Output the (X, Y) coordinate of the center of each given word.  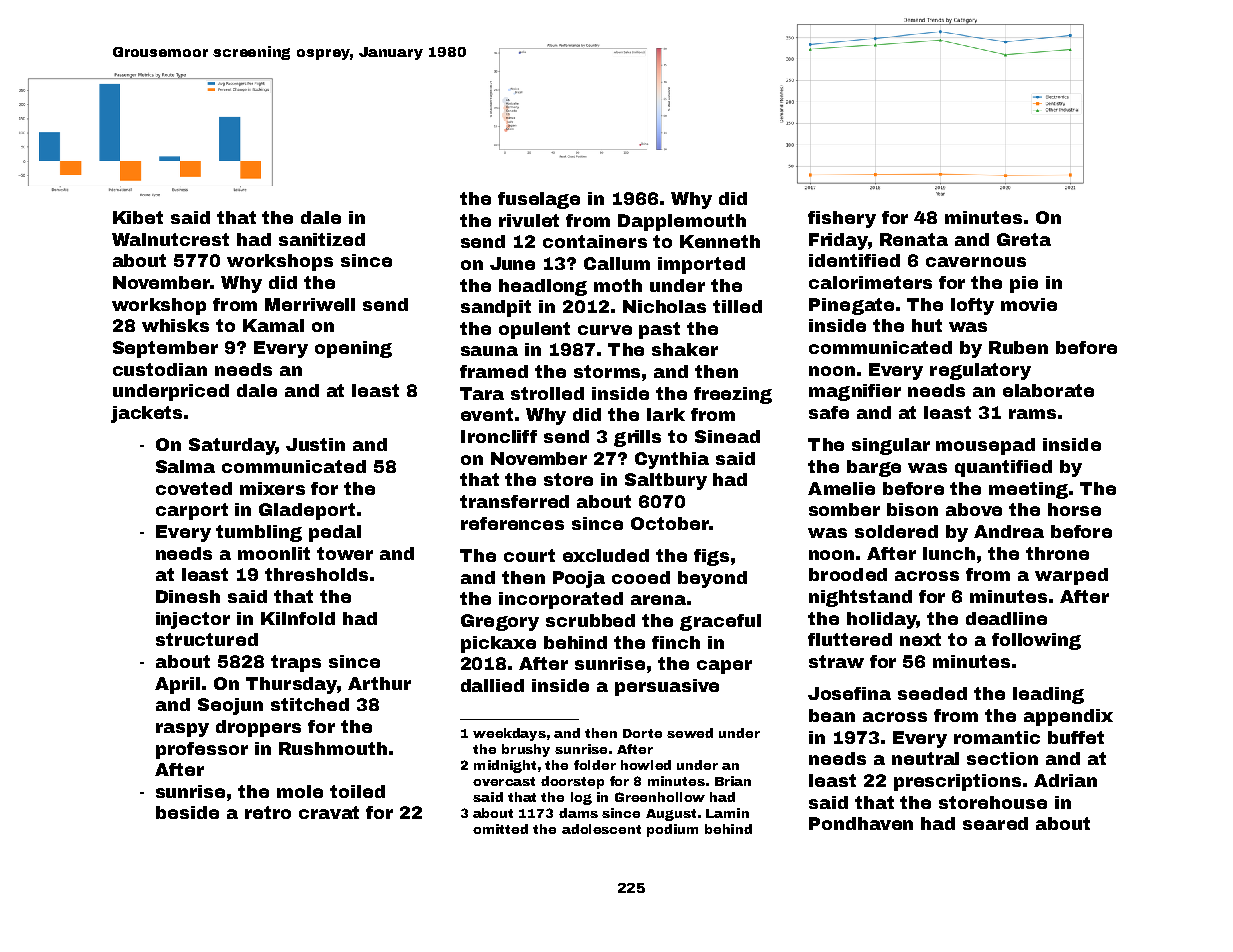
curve (605, 330)
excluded (606, 555)
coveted (194, 488)
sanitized (322, 239)
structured (207, 639)
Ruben (1018, 347)
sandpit (496, 308)
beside (187, 812)
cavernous (976, 262)
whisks (175, 325)
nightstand (860, 598)
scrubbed (590, 620)
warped (1071, 576)
